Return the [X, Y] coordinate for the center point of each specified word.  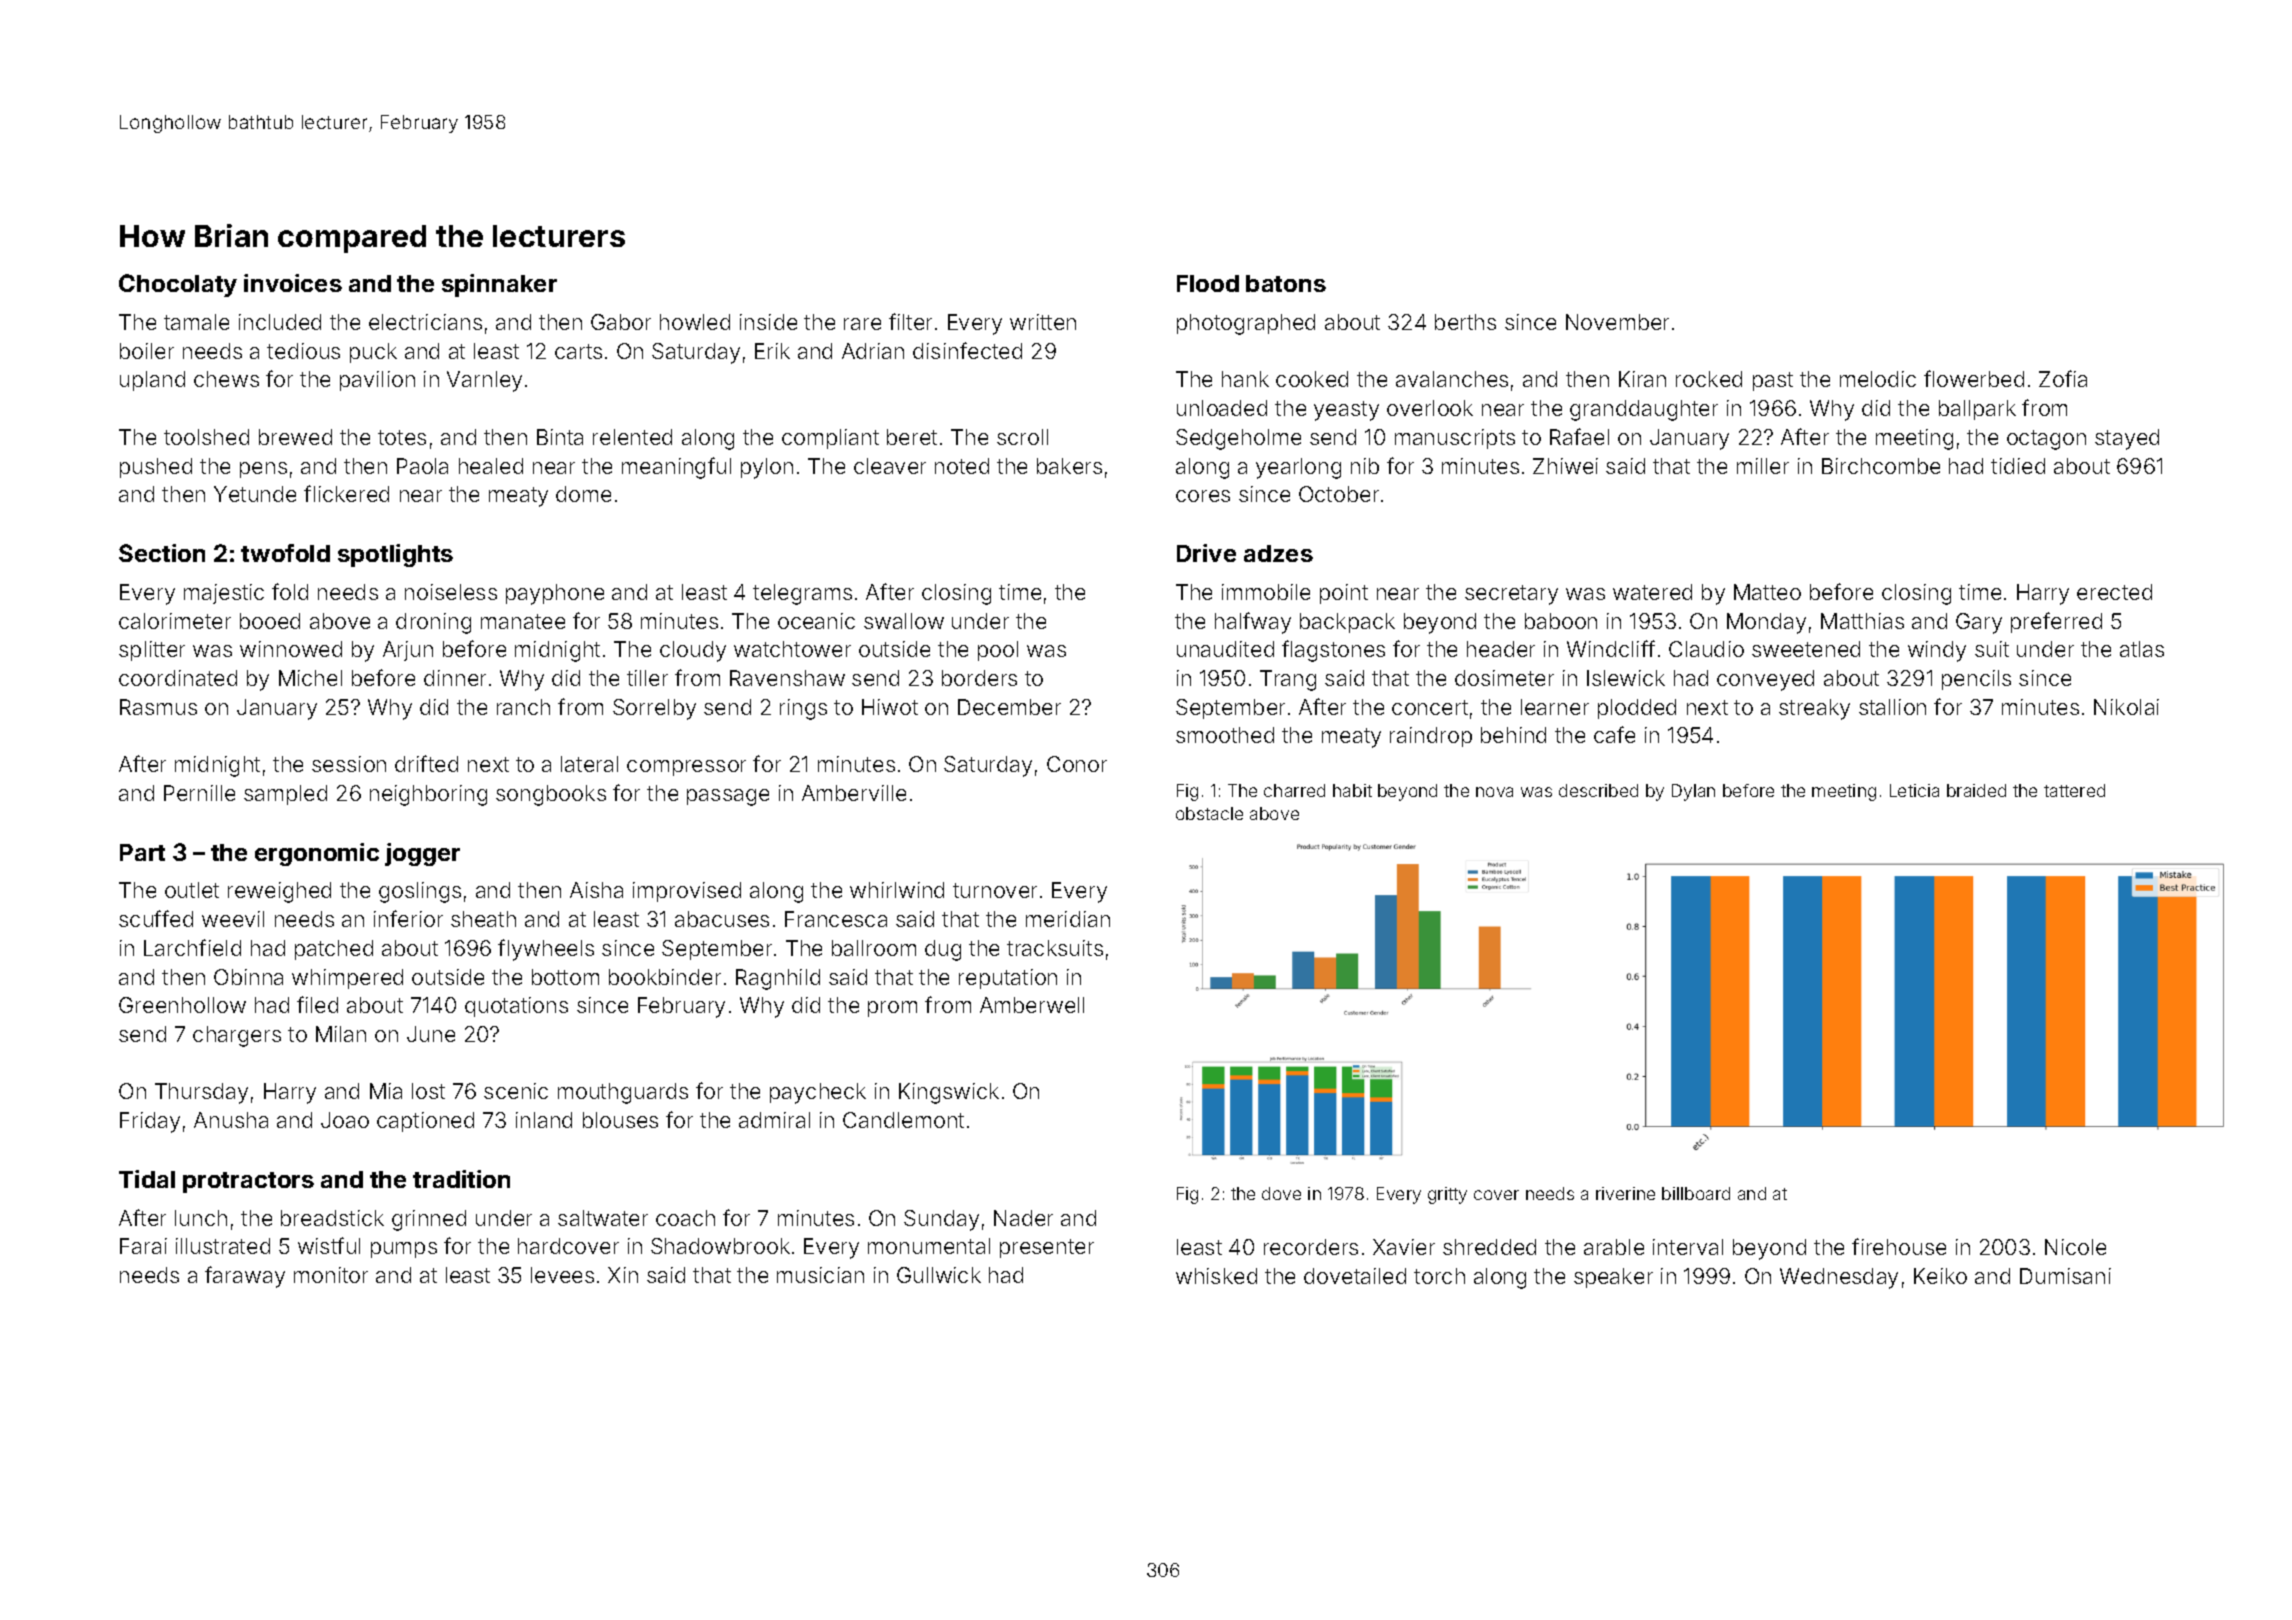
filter [910, 321]
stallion [1892, 707]
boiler [147, 351]
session [349, 764]
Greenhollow [182, 1005]
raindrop [1431, 737]
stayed [2127, 439]
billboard [1696, 1193]
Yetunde [255, 494]
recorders [1311, 1247]
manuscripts [1455, 439]
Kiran [1642, 379]
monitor [331, 1275]
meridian [1068, 919]
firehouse [1899, 1246]
